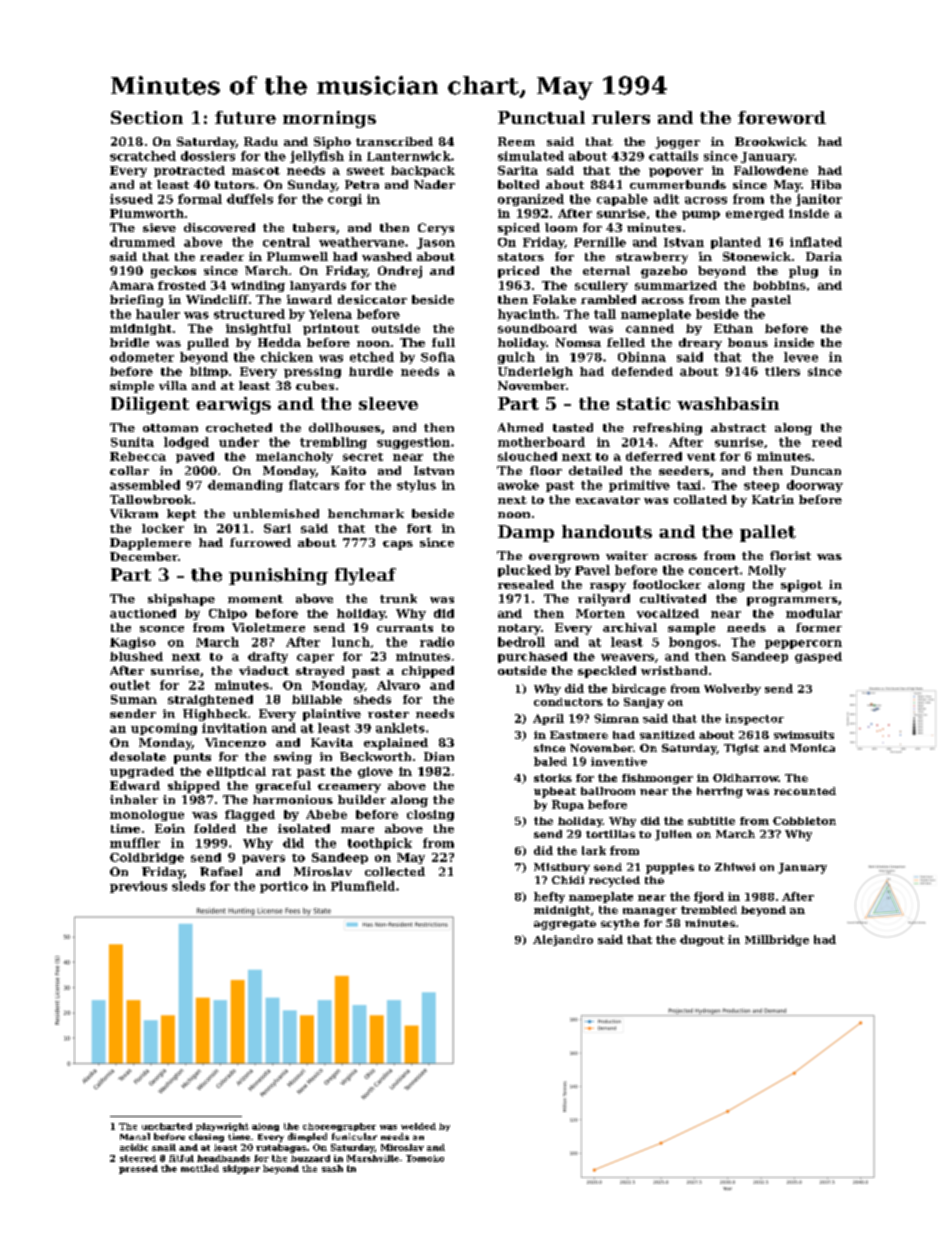  I want to click on Radu, so click(261, 141).
